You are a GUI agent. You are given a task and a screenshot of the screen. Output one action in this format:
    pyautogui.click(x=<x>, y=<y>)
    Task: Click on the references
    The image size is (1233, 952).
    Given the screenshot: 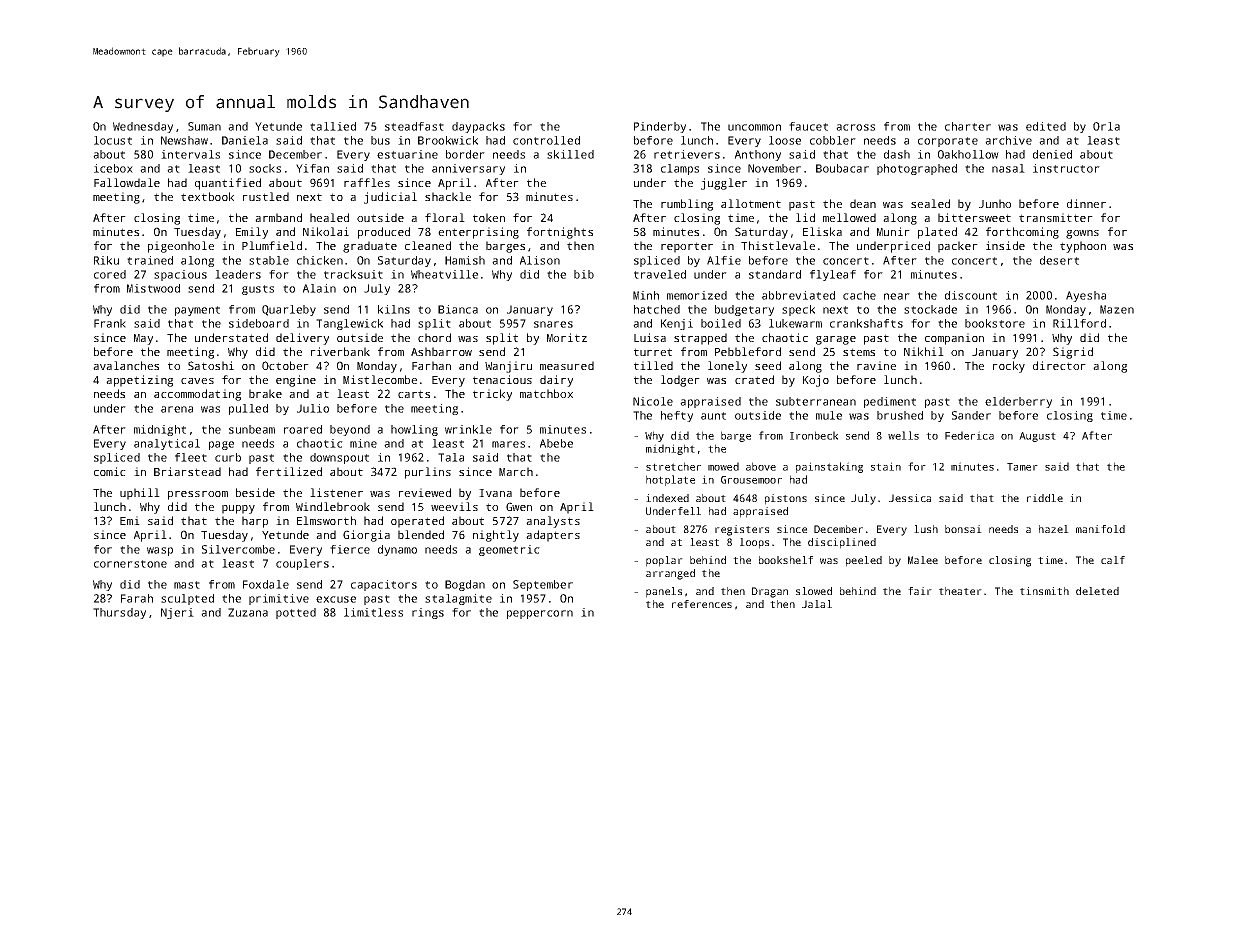 What is the action you would take?
    pyautogui.click(x=702, y=604)
